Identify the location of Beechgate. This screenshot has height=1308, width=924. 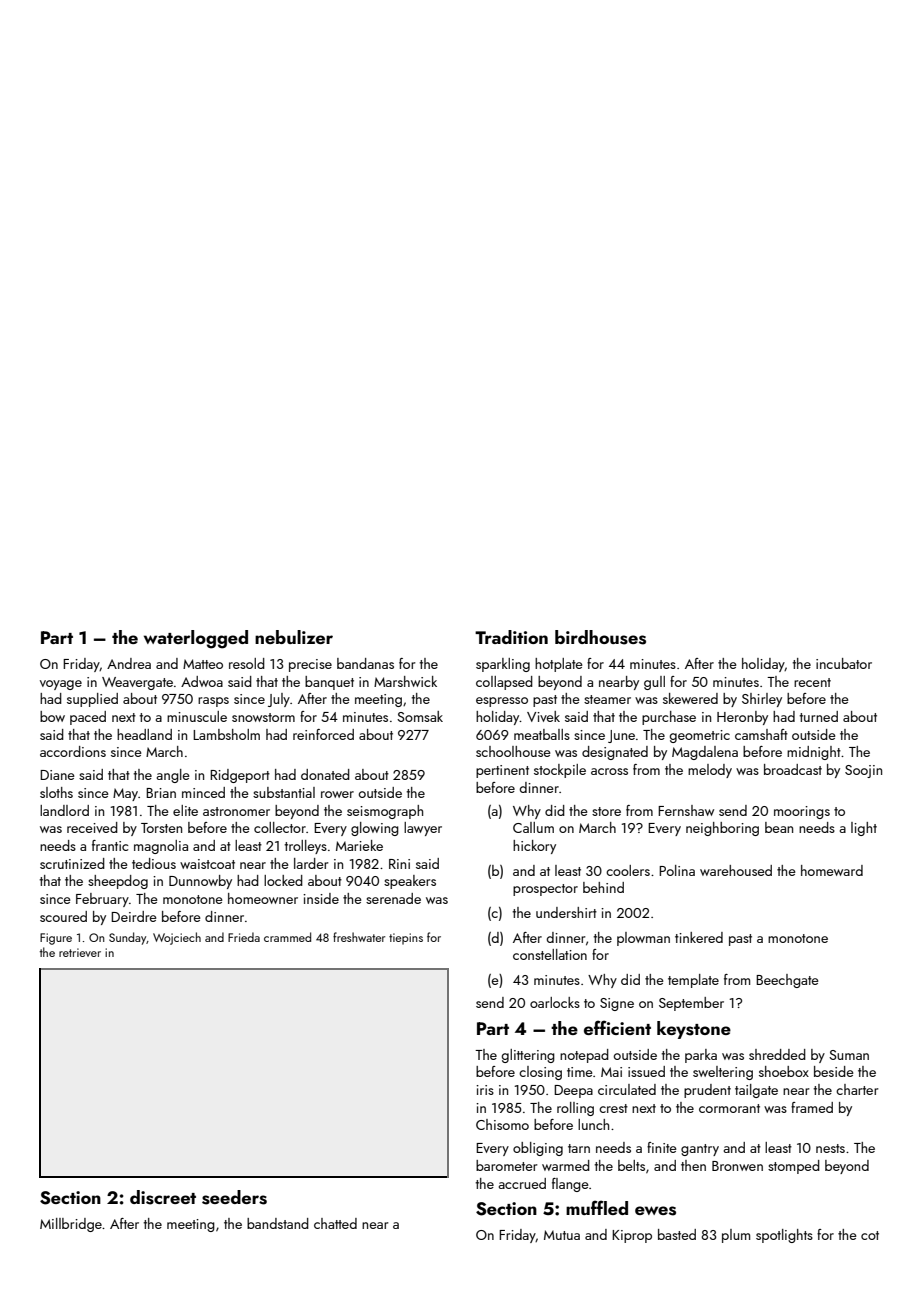
(787, 981).
